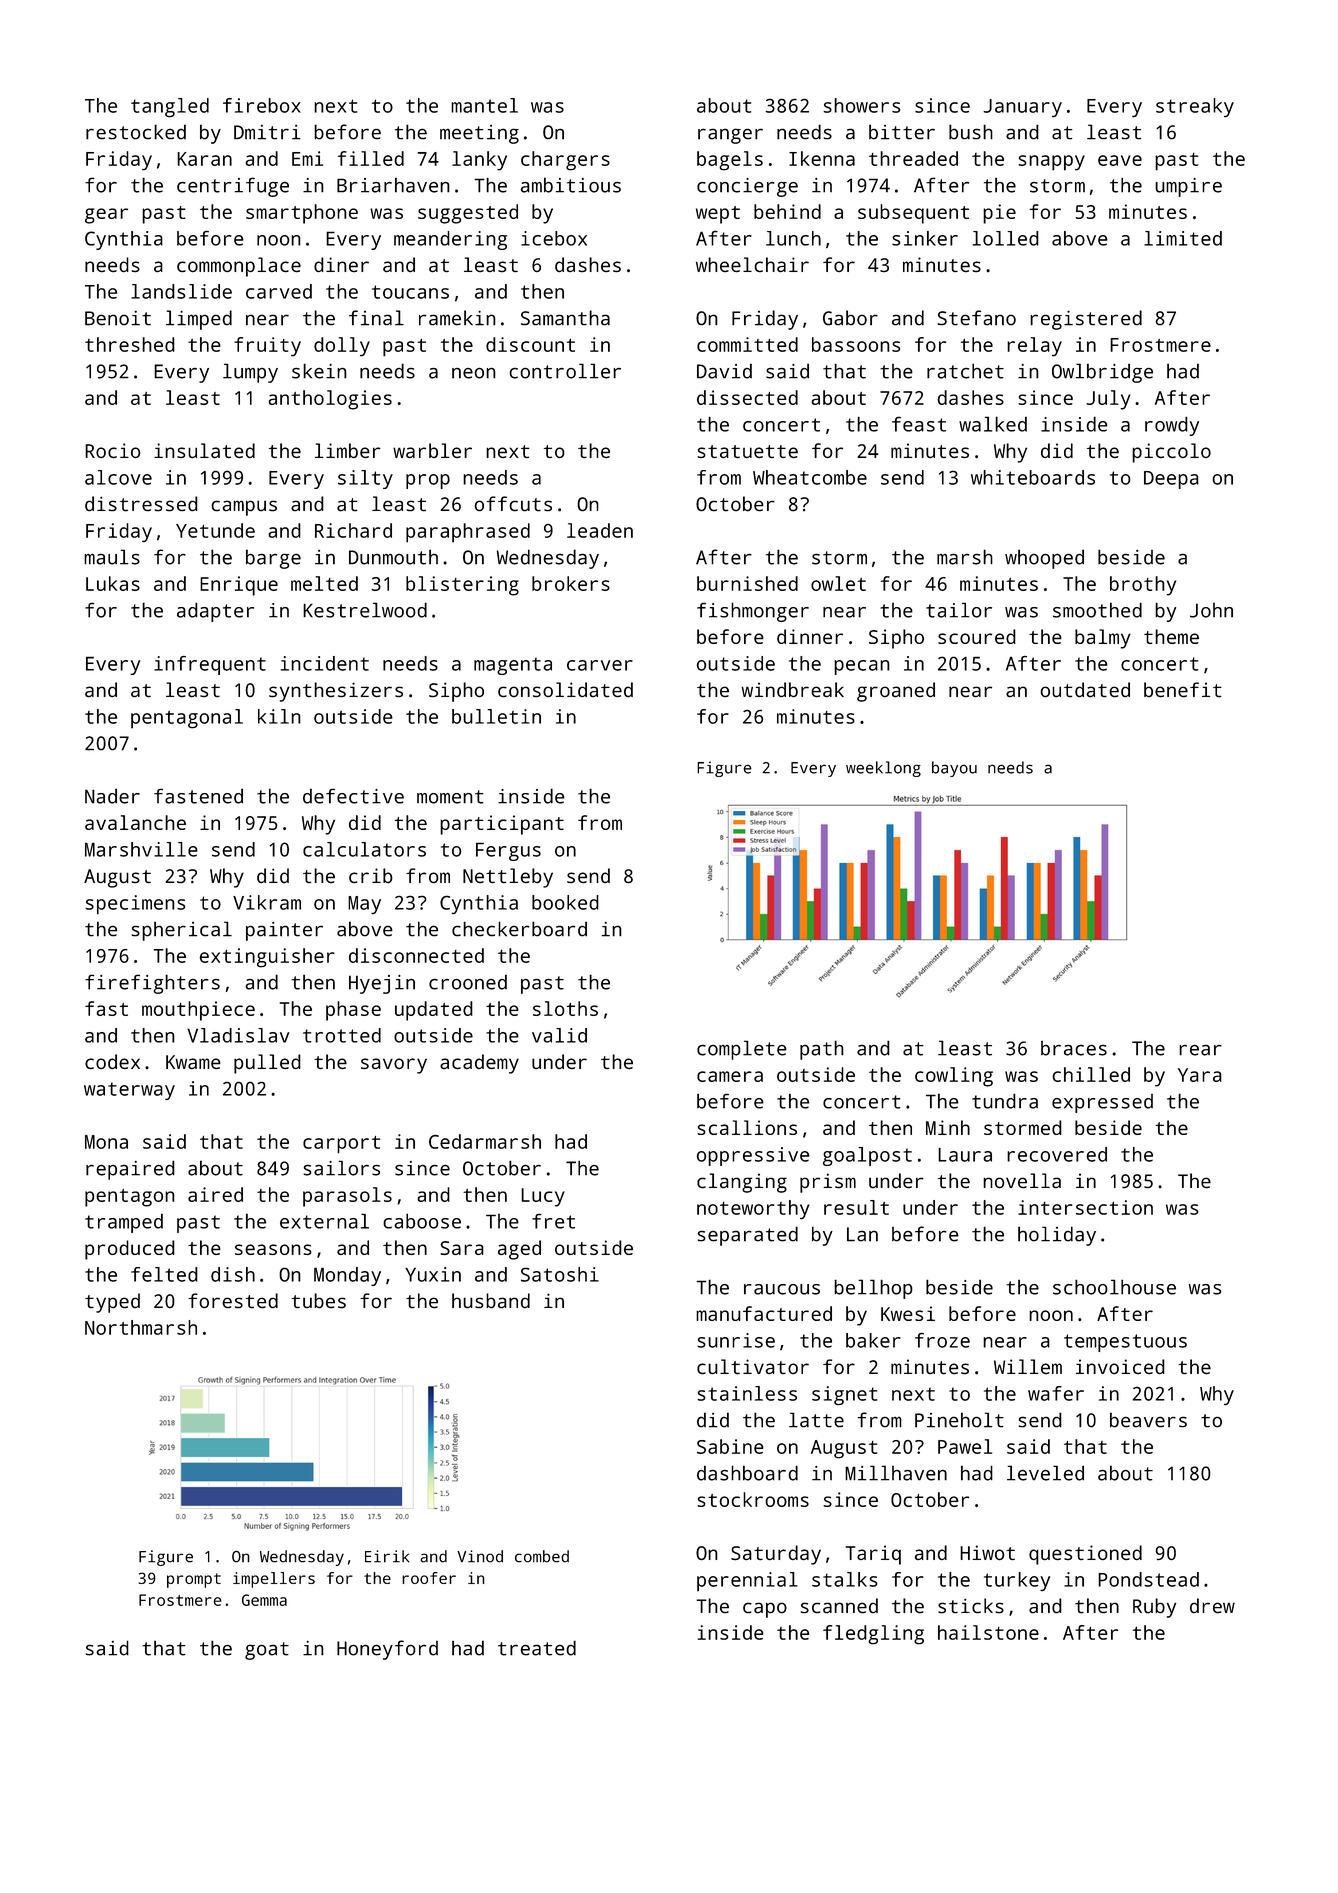 The width and height of the screenshot is (1338, 1893). Describe the element at coordinates (387, 1556) in the screenshot. I see `Eirik` at that location.
